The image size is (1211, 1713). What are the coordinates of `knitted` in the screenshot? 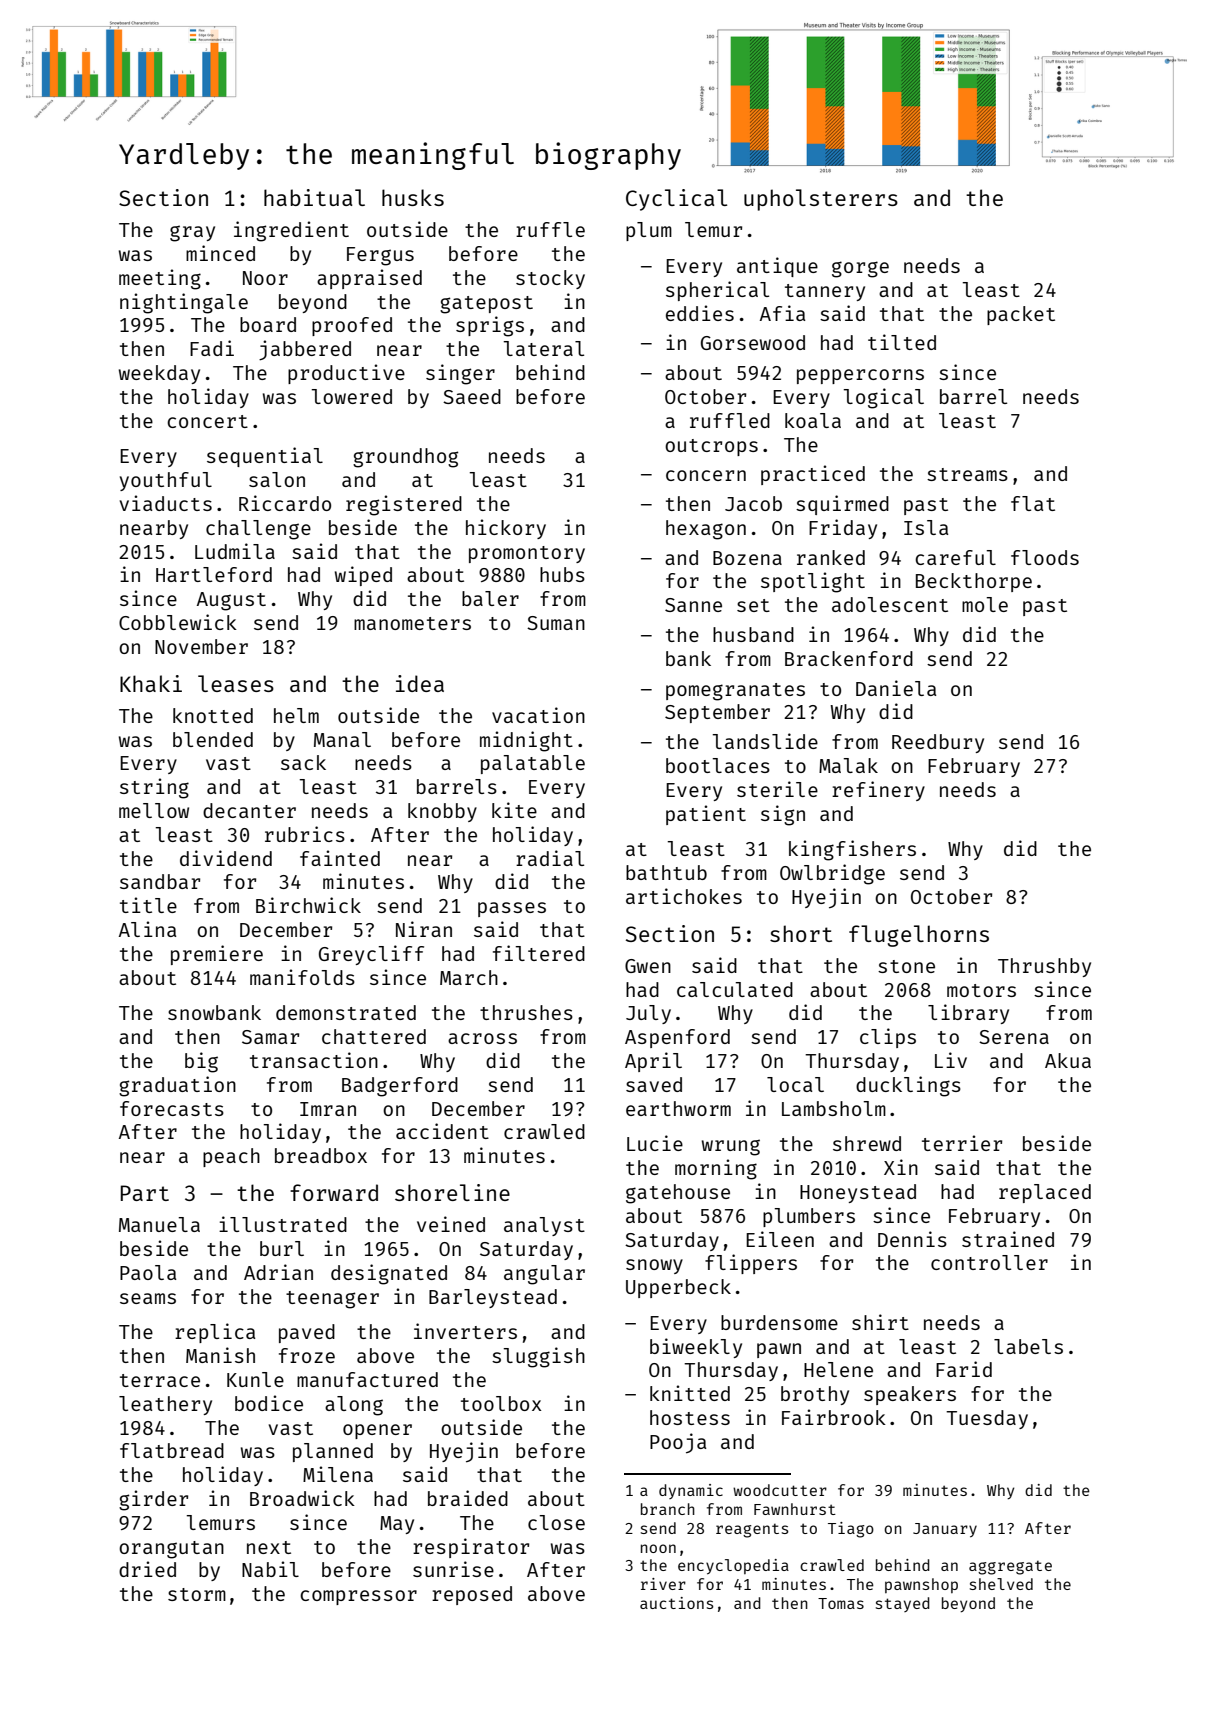 It's located at (690, 1393).
